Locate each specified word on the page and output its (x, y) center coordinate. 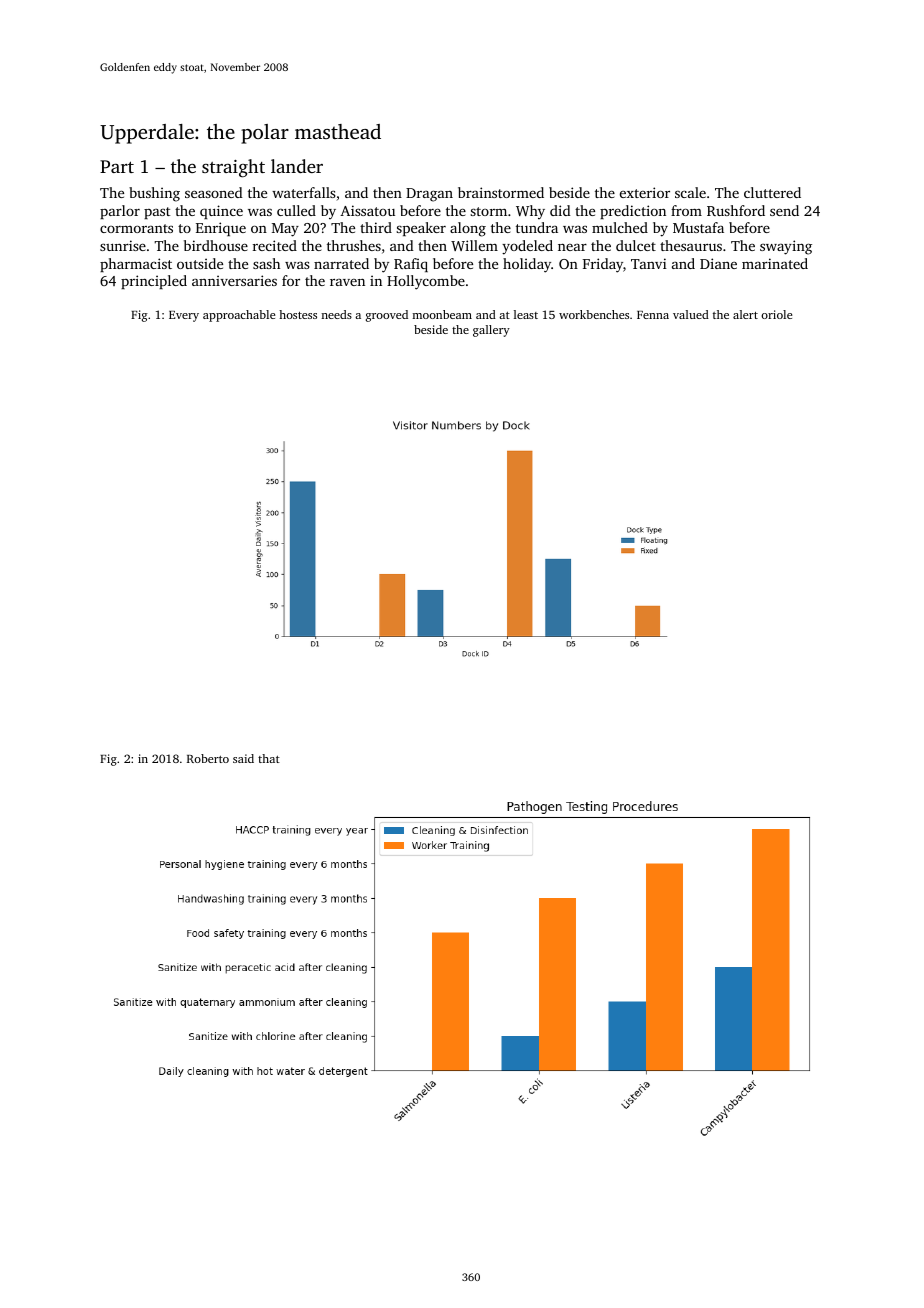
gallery (491, 331)
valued (691, 314)
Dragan (429, 195)
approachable (239, 316)
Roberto (208, 758)
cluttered (772, 192)
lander (297, 166)
